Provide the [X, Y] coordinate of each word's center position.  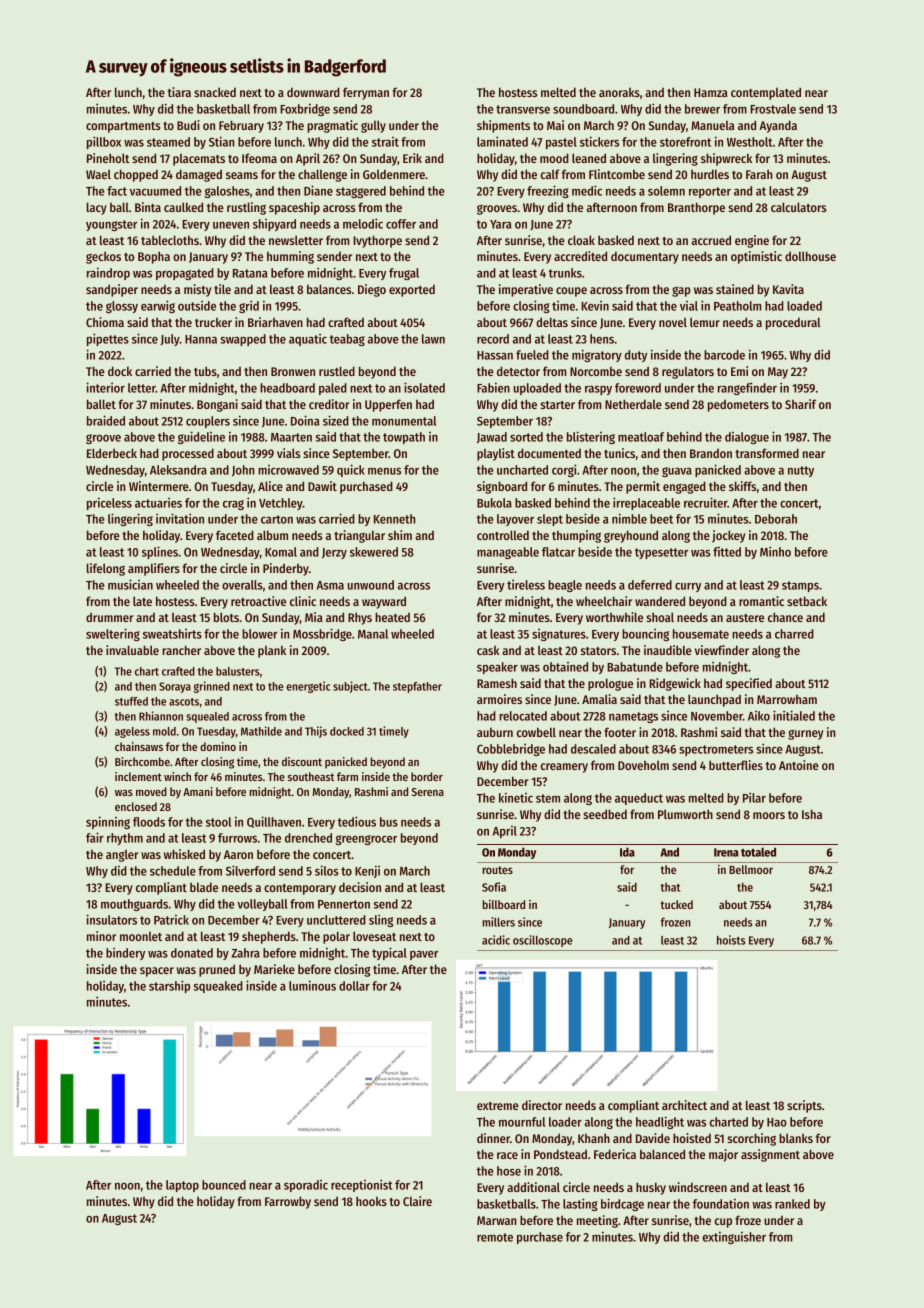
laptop [182, 1186]
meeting [597, 1221]
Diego [372, 290]
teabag [347, 340]
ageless [132, 732]
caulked [183, 207]
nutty [801, 471]
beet [661, 519]
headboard [287, 388]
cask [488, 650]
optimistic [756, 257]
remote [495, 1237]
